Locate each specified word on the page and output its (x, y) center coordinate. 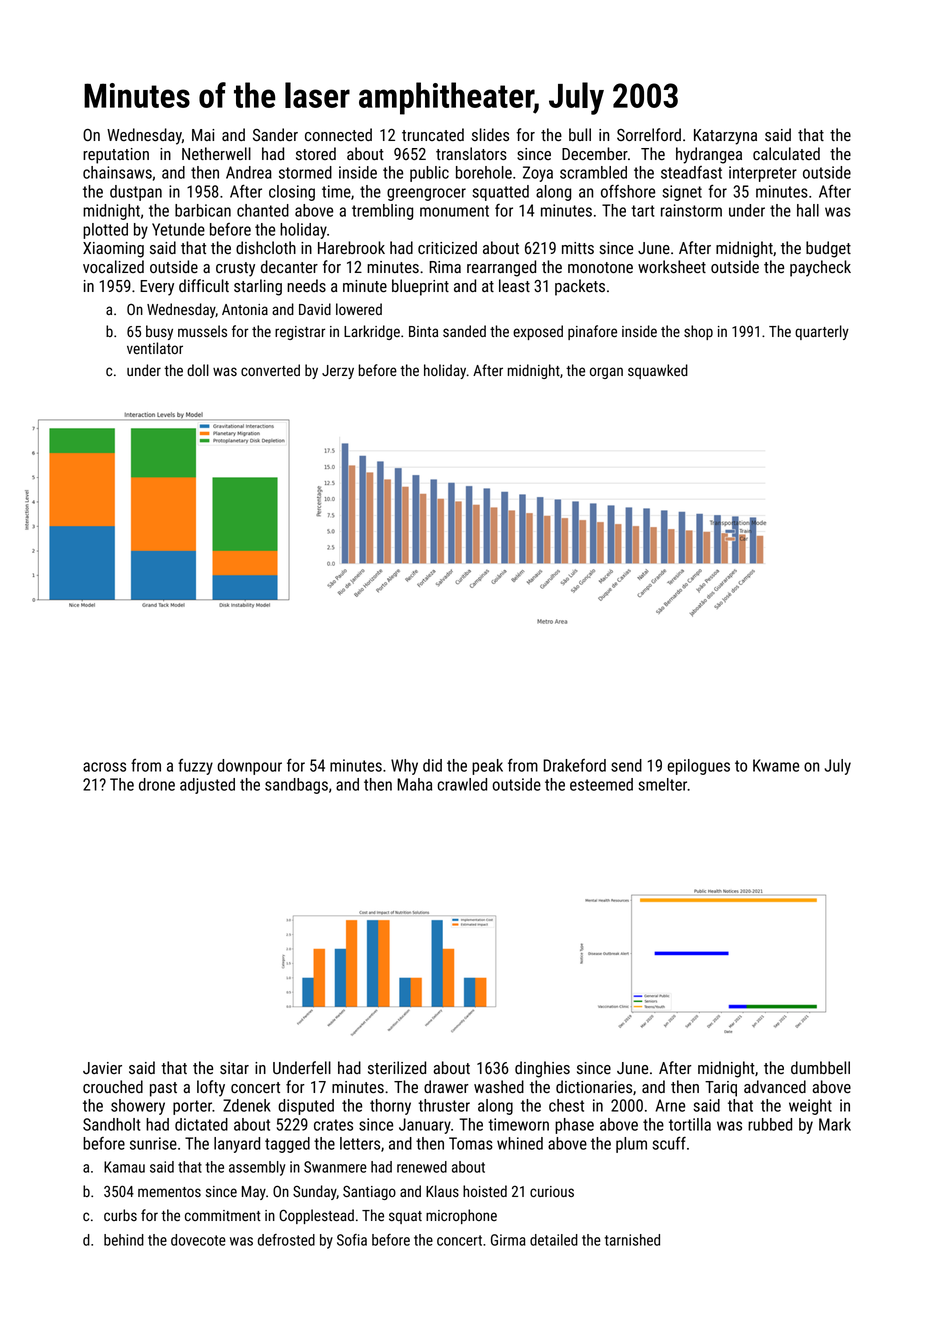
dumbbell (820, 1067)
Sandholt (112, 1124)
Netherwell (216, 154)
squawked (658, 371)
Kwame (776, 765)
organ (606, 373)
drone (157, 784)
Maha (414, 784)
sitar (234, 1068)
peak (487, 767)
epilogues (699, 767)
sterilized (397, 1068)
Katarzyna (725, 137)
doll (198, 370)
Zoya (538, 174)
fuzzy (195, 767)
